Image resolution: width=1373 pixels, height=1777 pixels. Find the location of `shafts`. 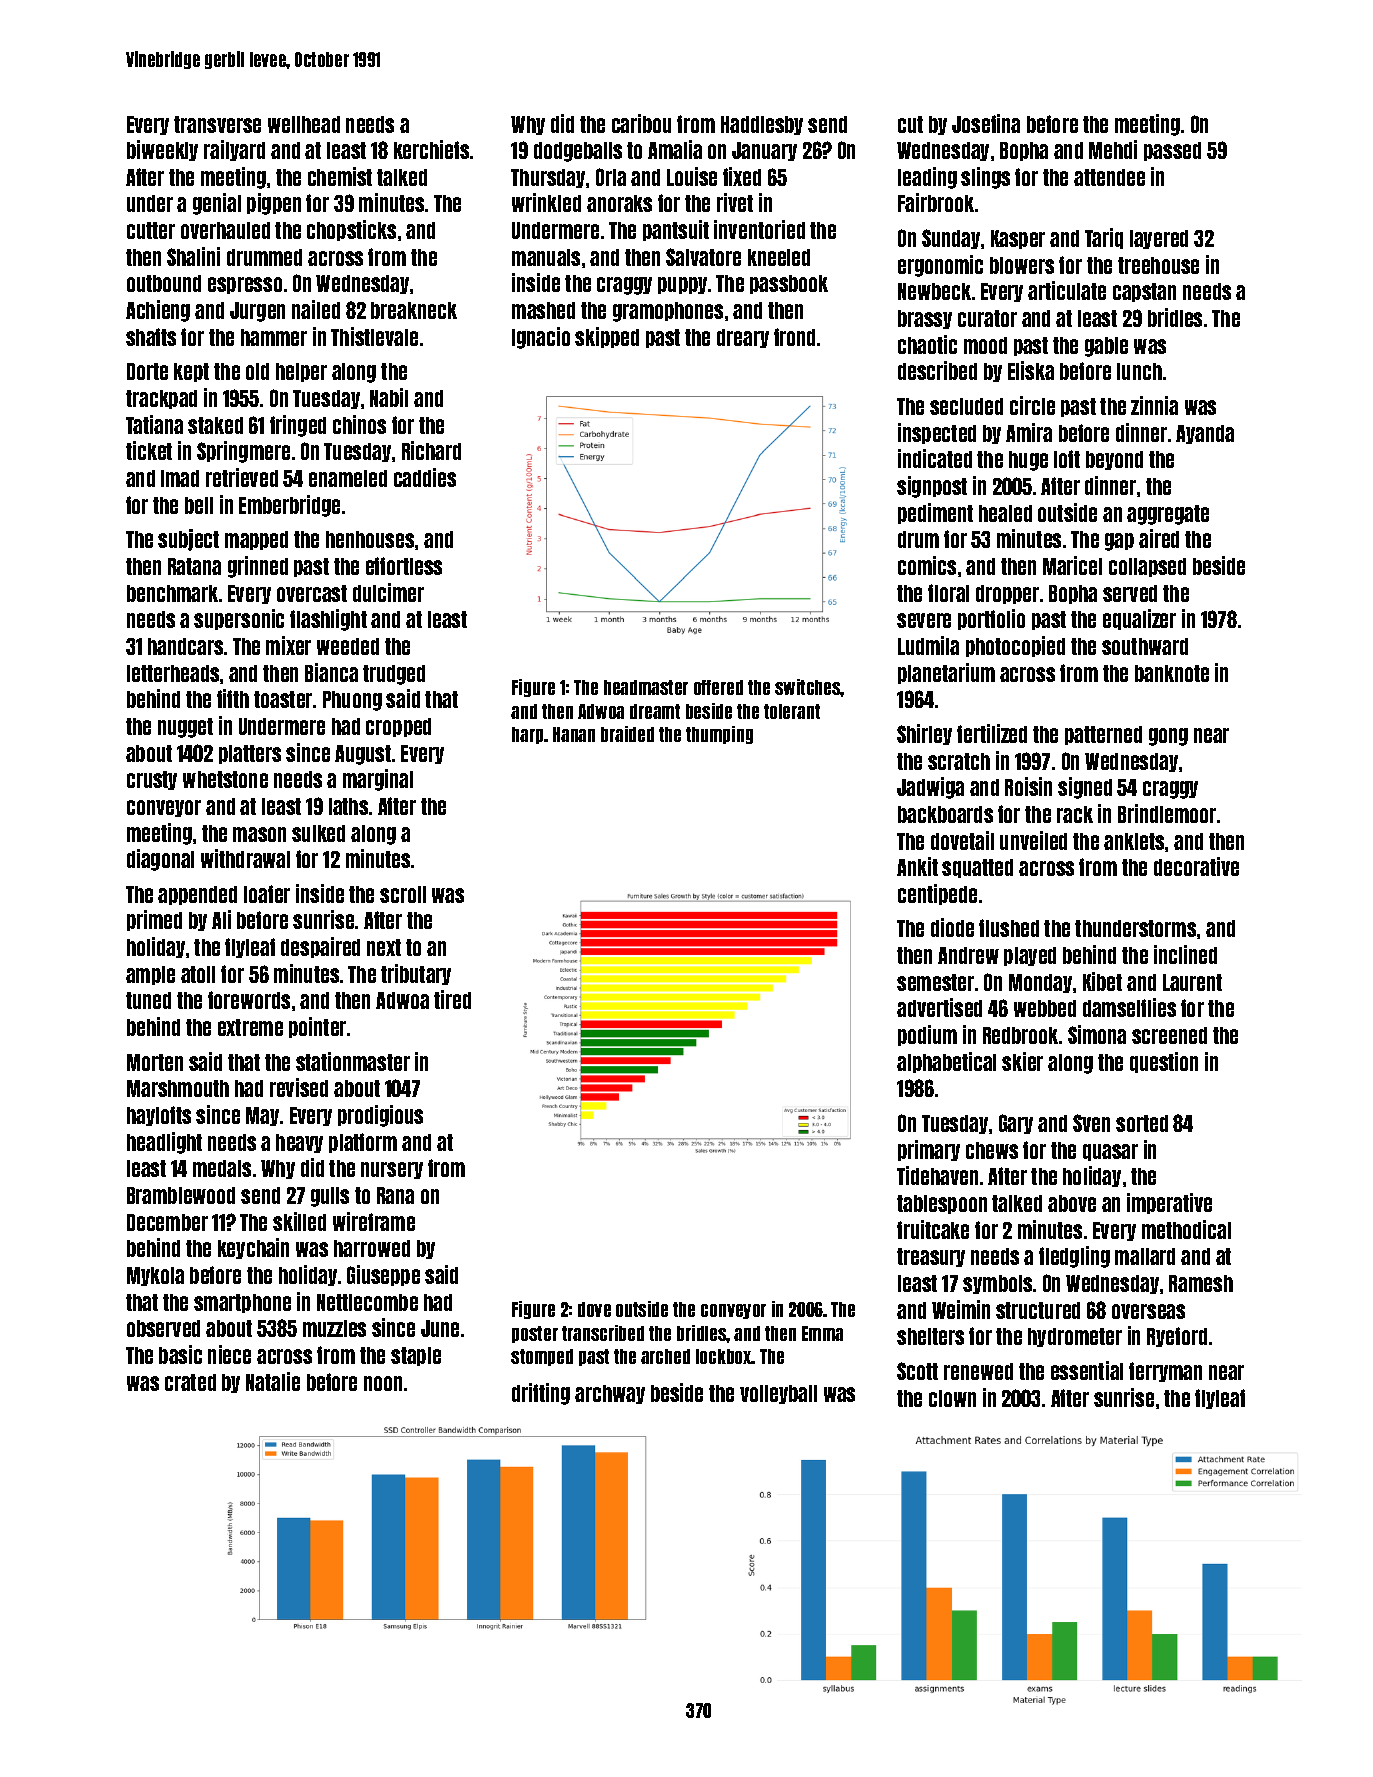

shafts is located at coordinates (151, 337).
